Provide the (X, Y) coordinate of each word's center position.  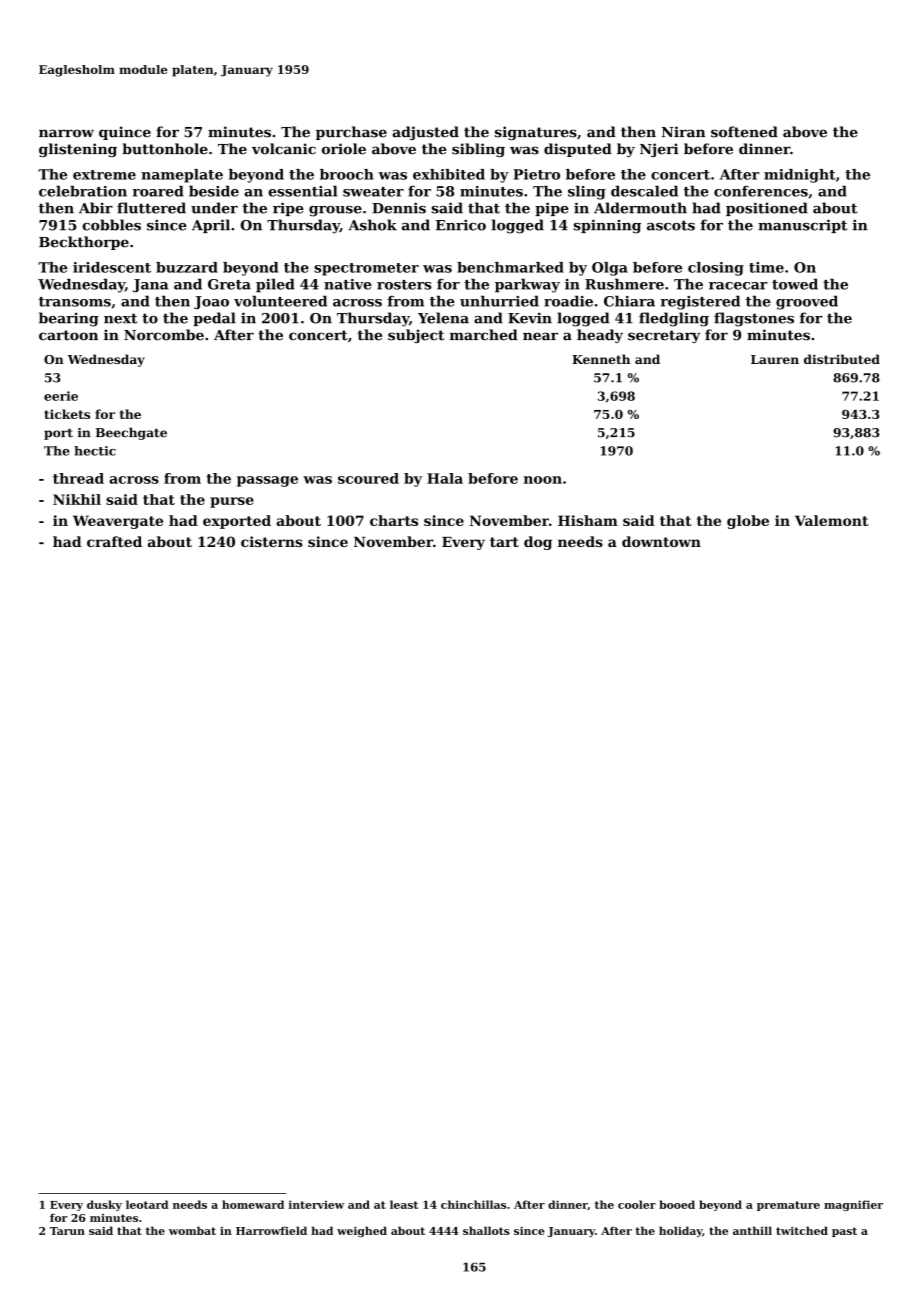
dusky (104, 1205)
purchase (351, 133)
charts (394, 520)
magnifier (853, 1205)
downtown (661, 541)
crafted (114, 541)
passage (267, 481)
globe (748, 522)
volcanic (284, 149)
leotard (147, 1204)
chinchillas (473, 1204)
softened (744, 132)
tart (504, 542)
